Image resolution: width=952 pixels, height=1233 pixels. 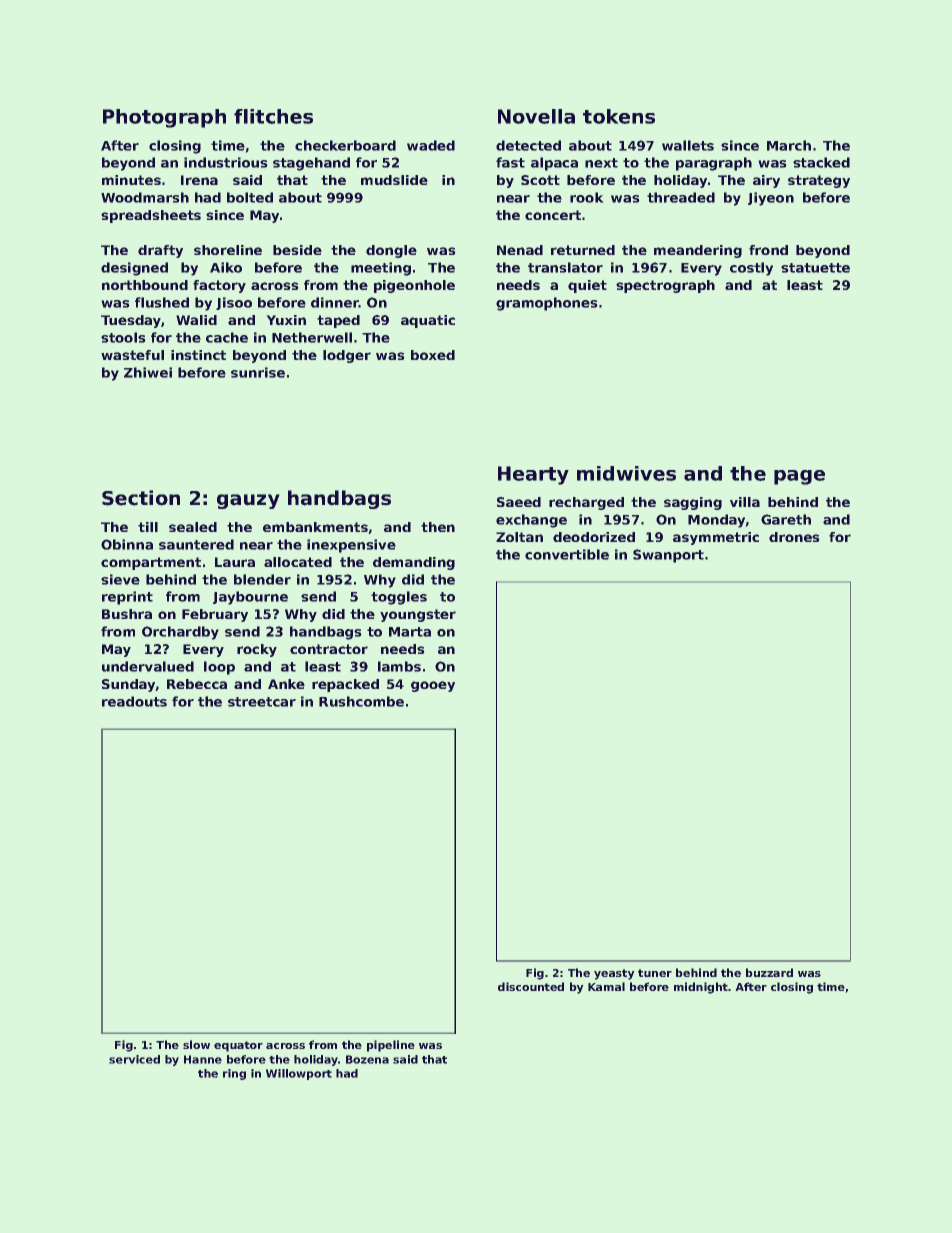 What do you see at coordinates (127, 614) in the screenshot?
I see `Bushra` at bounding box center [127, 614].
